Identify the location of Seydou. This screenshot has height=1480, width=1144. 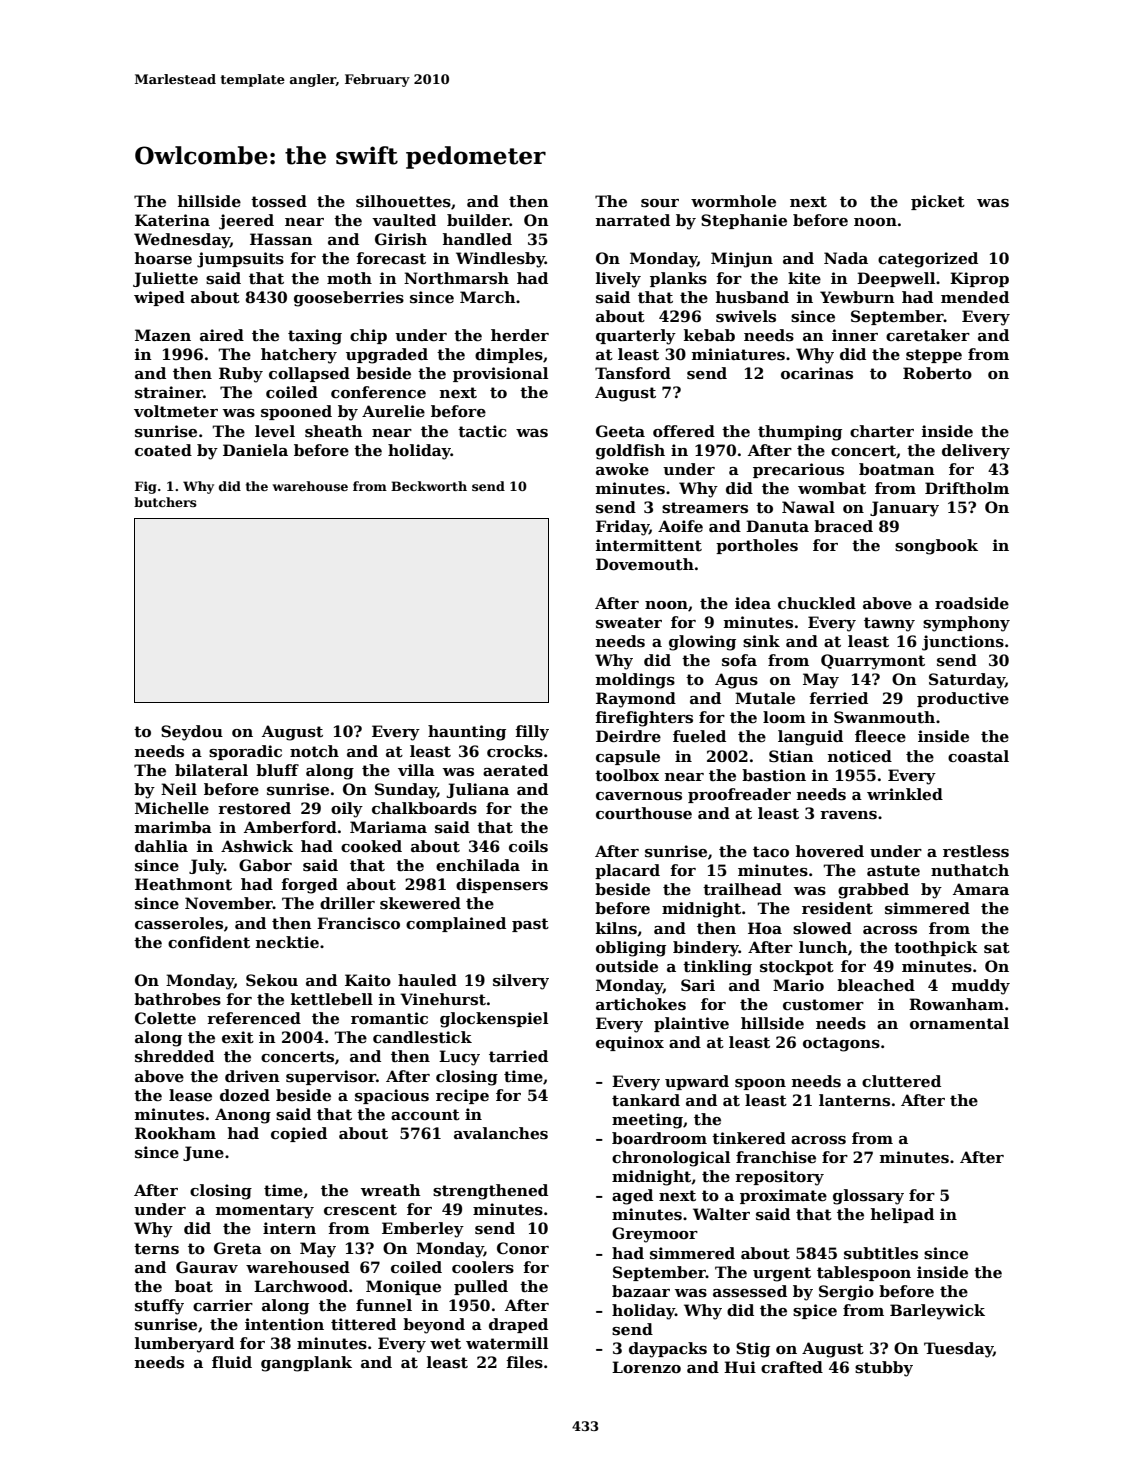
(192, 733).
